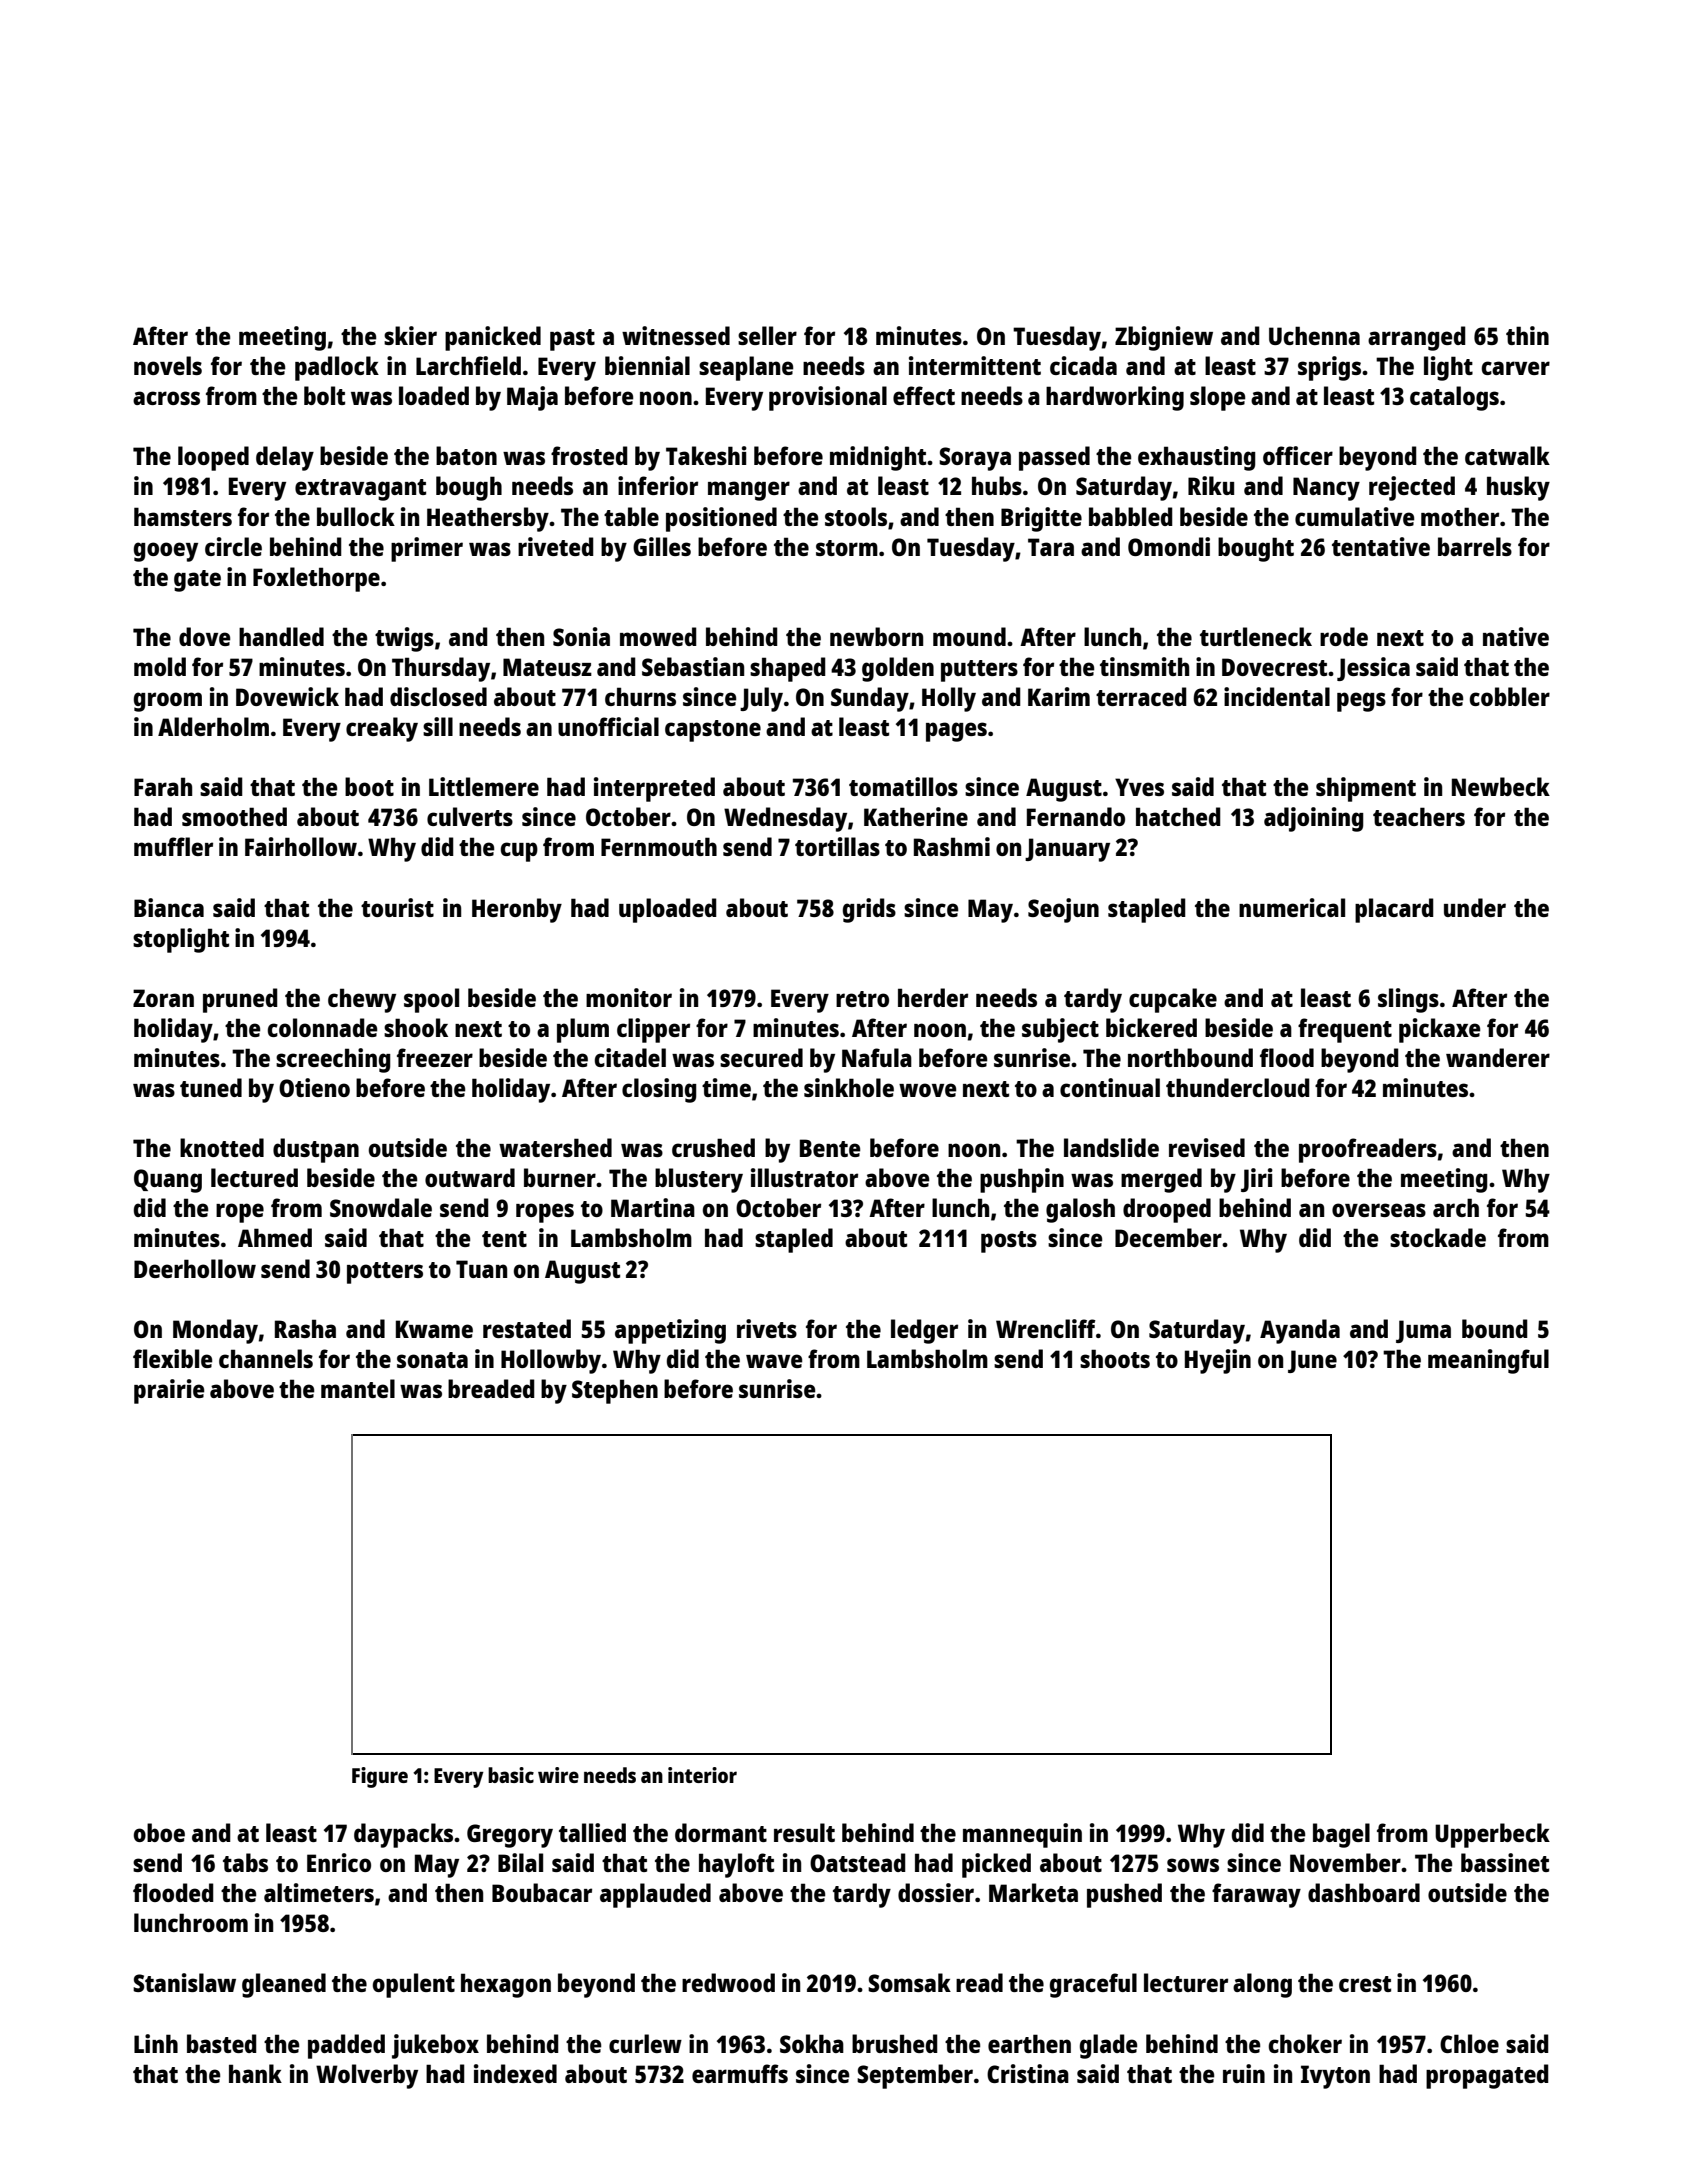 Image resolution: width=1683 pixels, height=2178 pixels. What do you see at coordinates (856, 516) in the screenshot?
I see `stools` at bounding box center [856, 516].
